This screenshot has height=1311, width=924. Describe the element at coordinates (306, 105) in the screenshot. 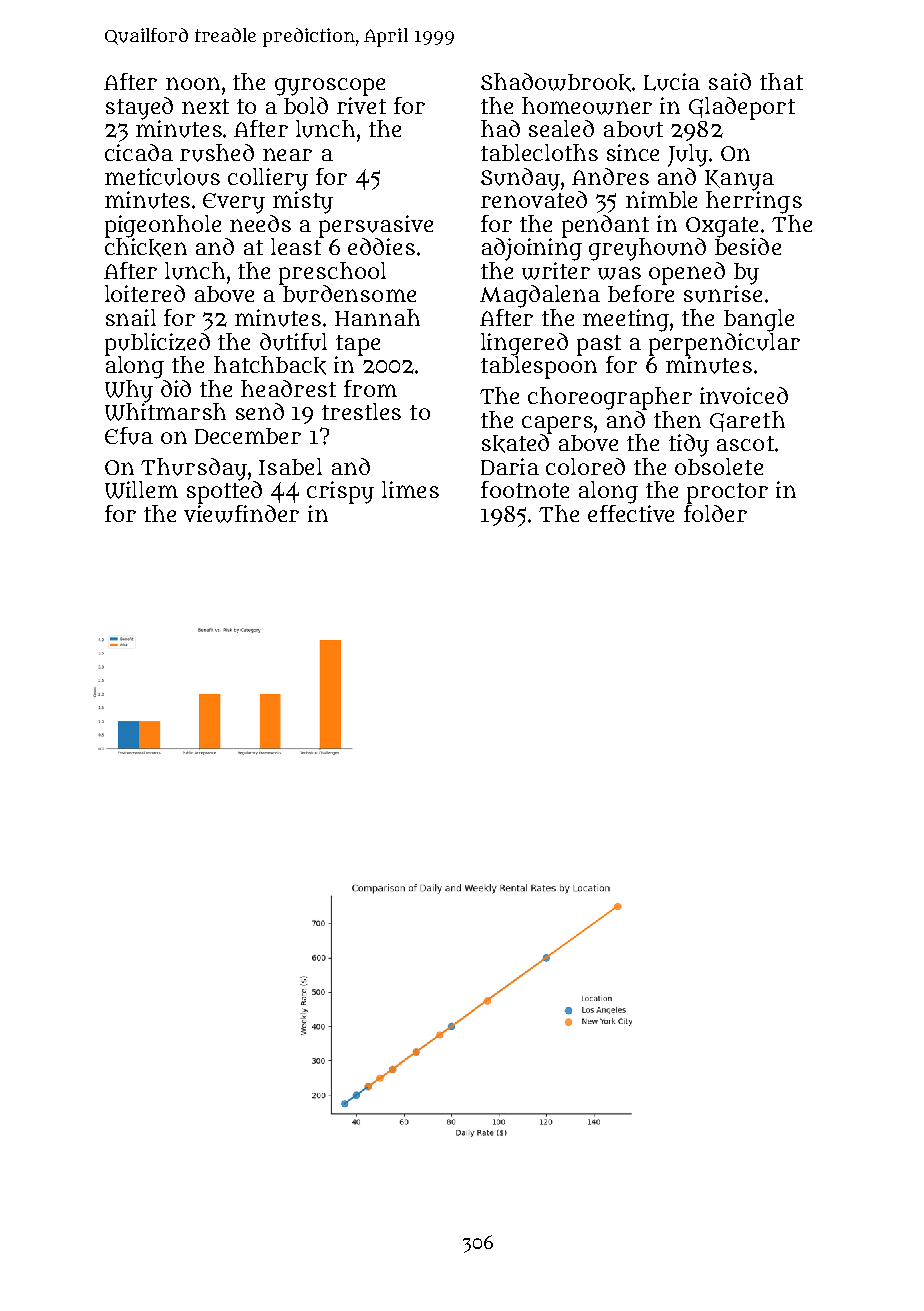

I see `bold` at that location.
